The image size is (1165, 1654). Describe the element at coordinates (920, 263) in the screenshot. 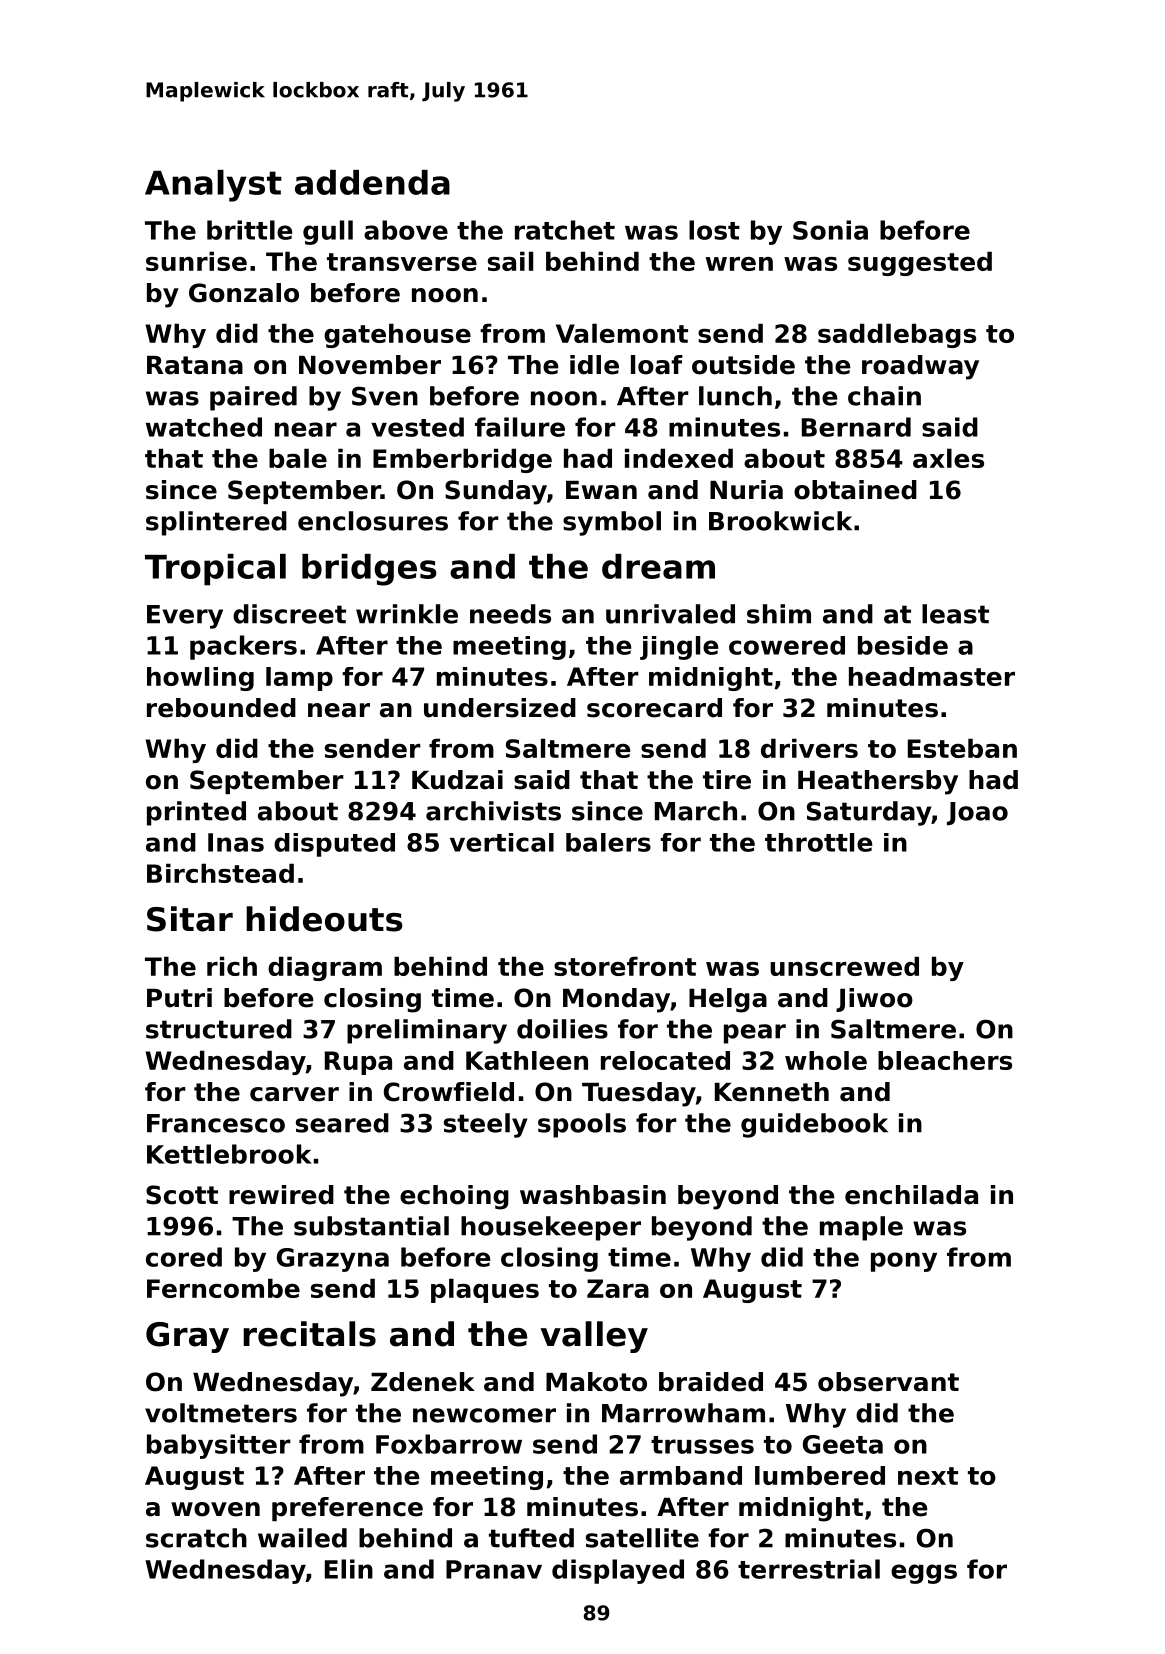

I see `suggested` at that location.
